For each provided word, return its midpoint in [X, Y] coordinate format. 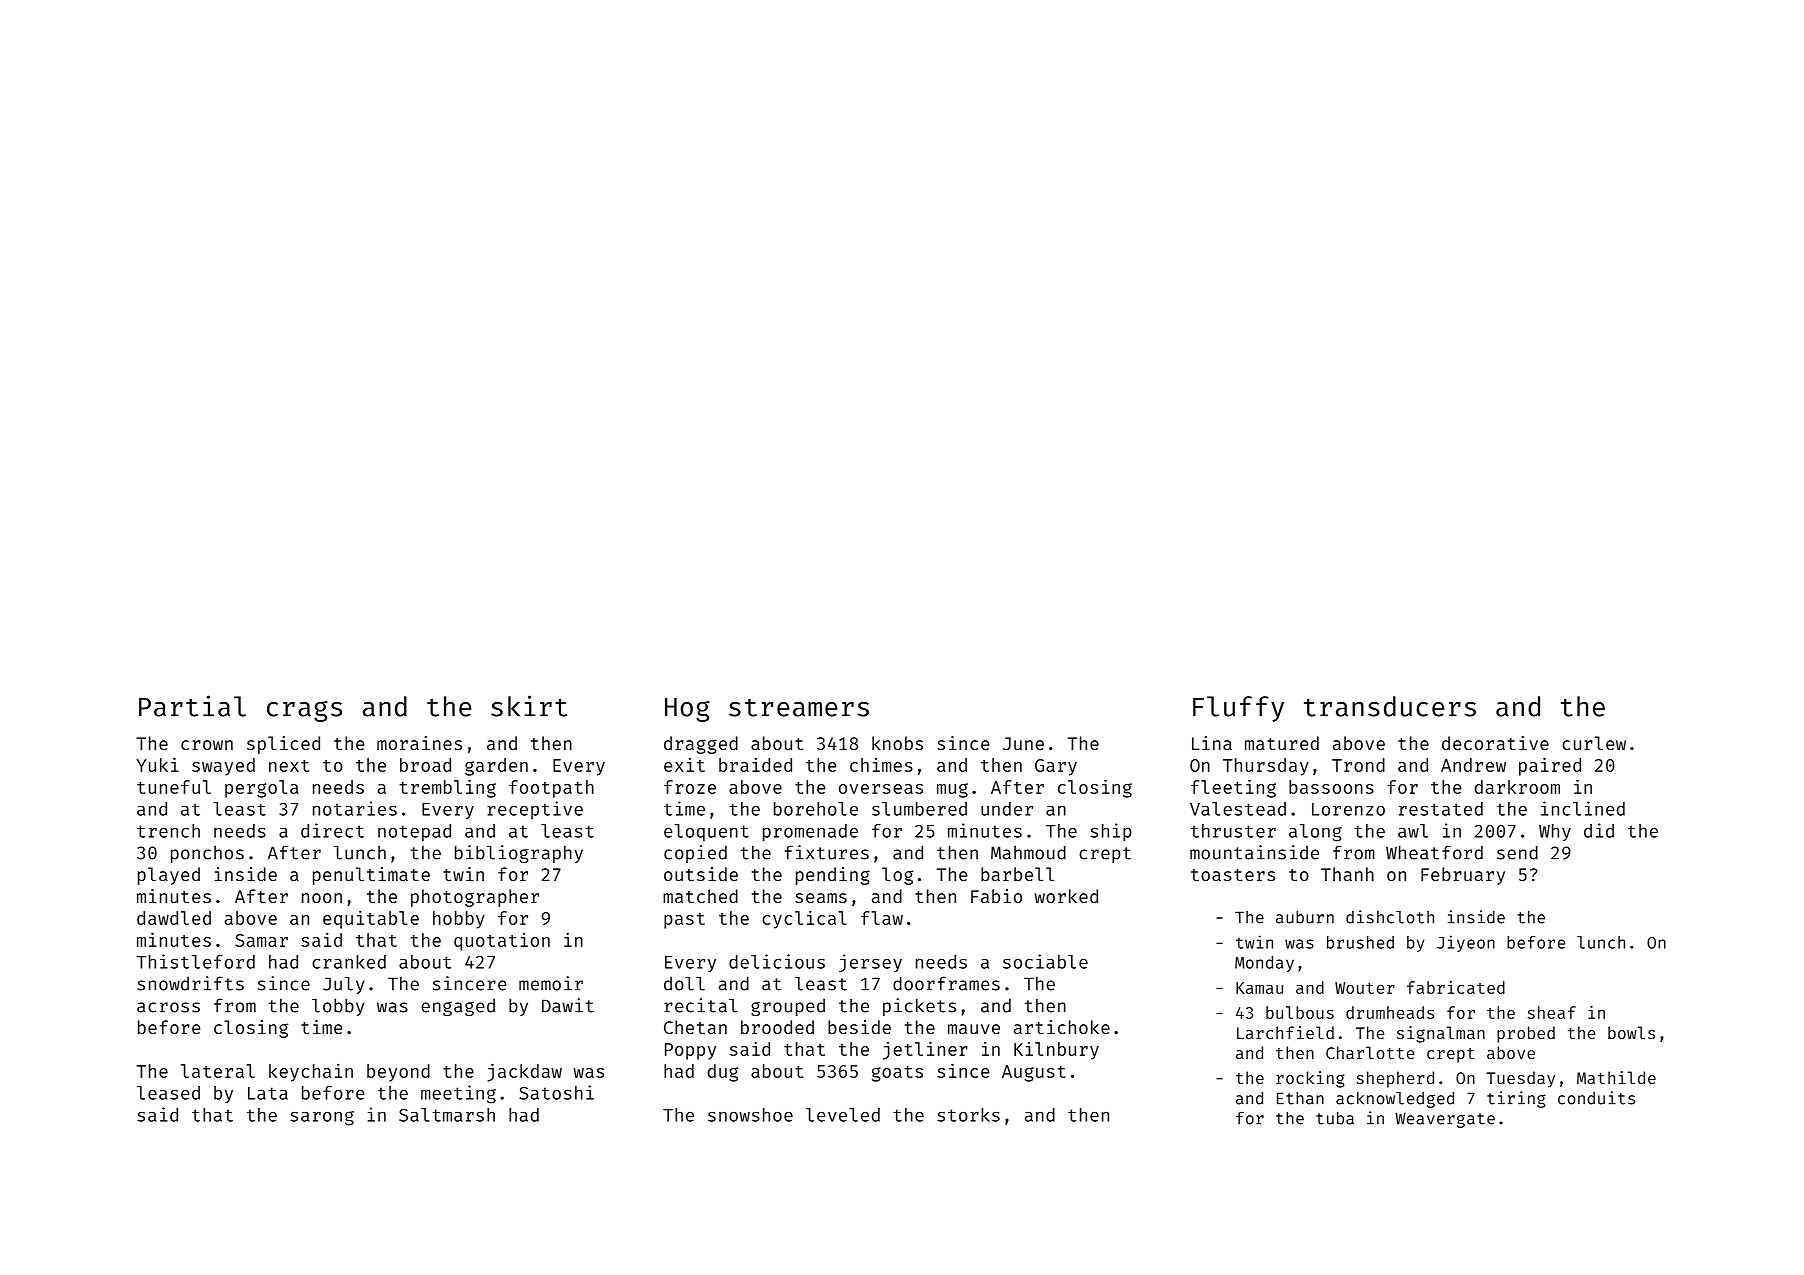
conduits [1596, 1098]
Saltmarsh [447, 1115]
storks [968, 1115]
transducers [1390, 706]
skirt [529, 706]
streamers [799, 708]
